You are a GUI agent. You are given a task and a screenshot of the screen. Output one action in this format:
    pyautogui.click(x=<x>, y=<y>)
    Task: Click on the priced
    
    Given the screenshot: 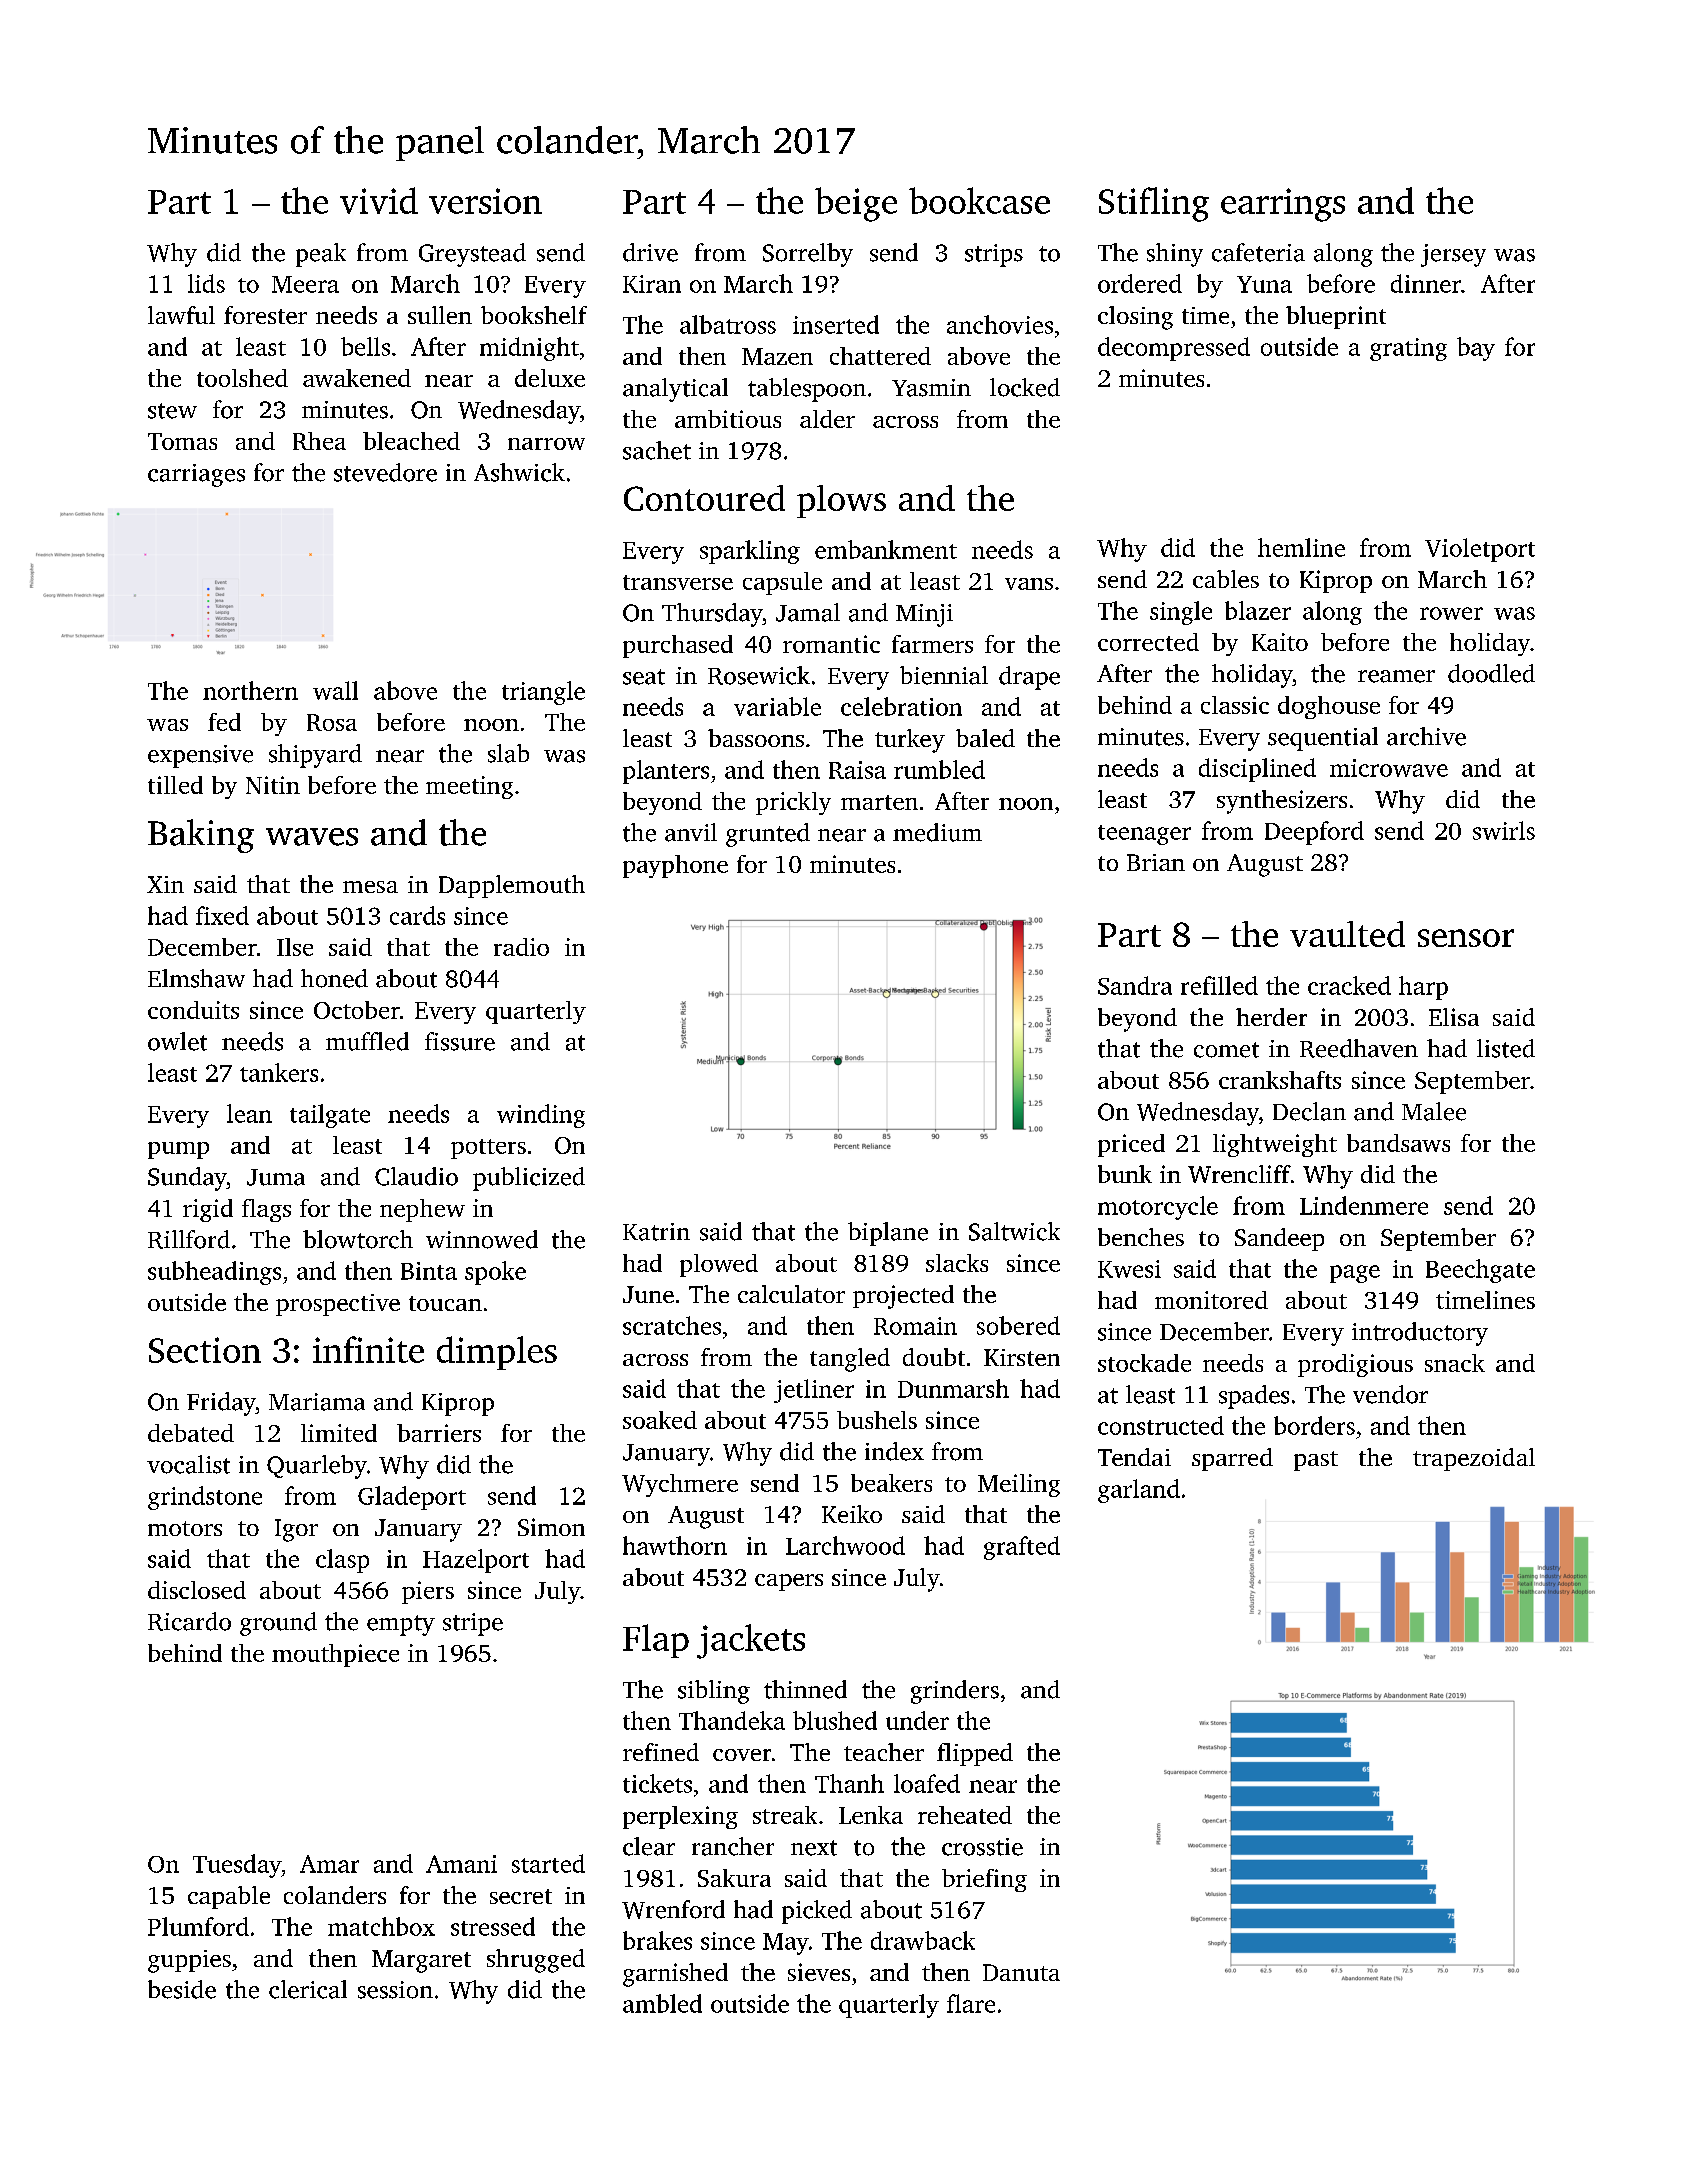 What is the action you would take?
    pyautogui.click(x=1131, y=1145)
